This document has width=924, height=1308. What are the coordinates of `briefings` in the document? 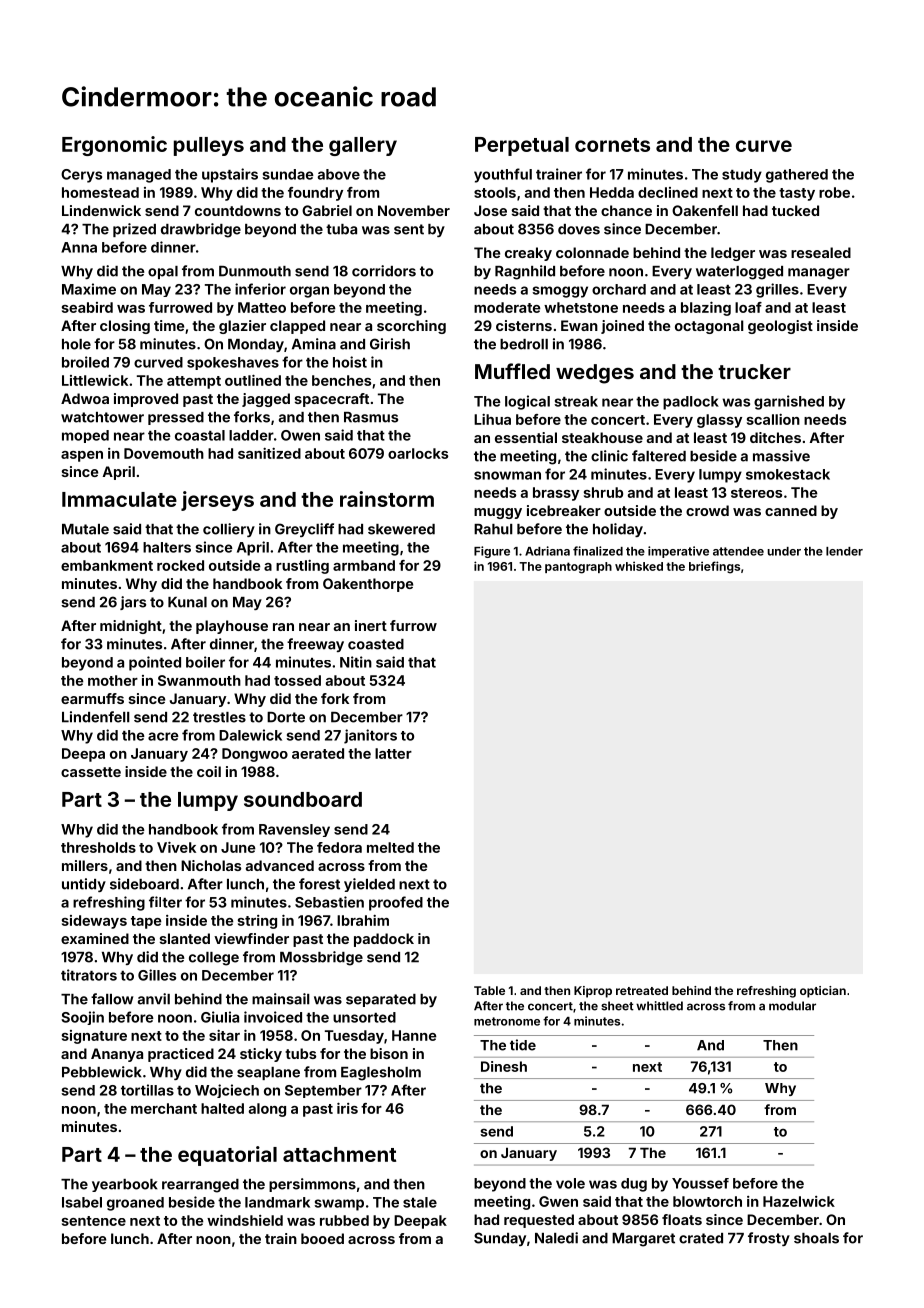 It's located at (714, 567).
